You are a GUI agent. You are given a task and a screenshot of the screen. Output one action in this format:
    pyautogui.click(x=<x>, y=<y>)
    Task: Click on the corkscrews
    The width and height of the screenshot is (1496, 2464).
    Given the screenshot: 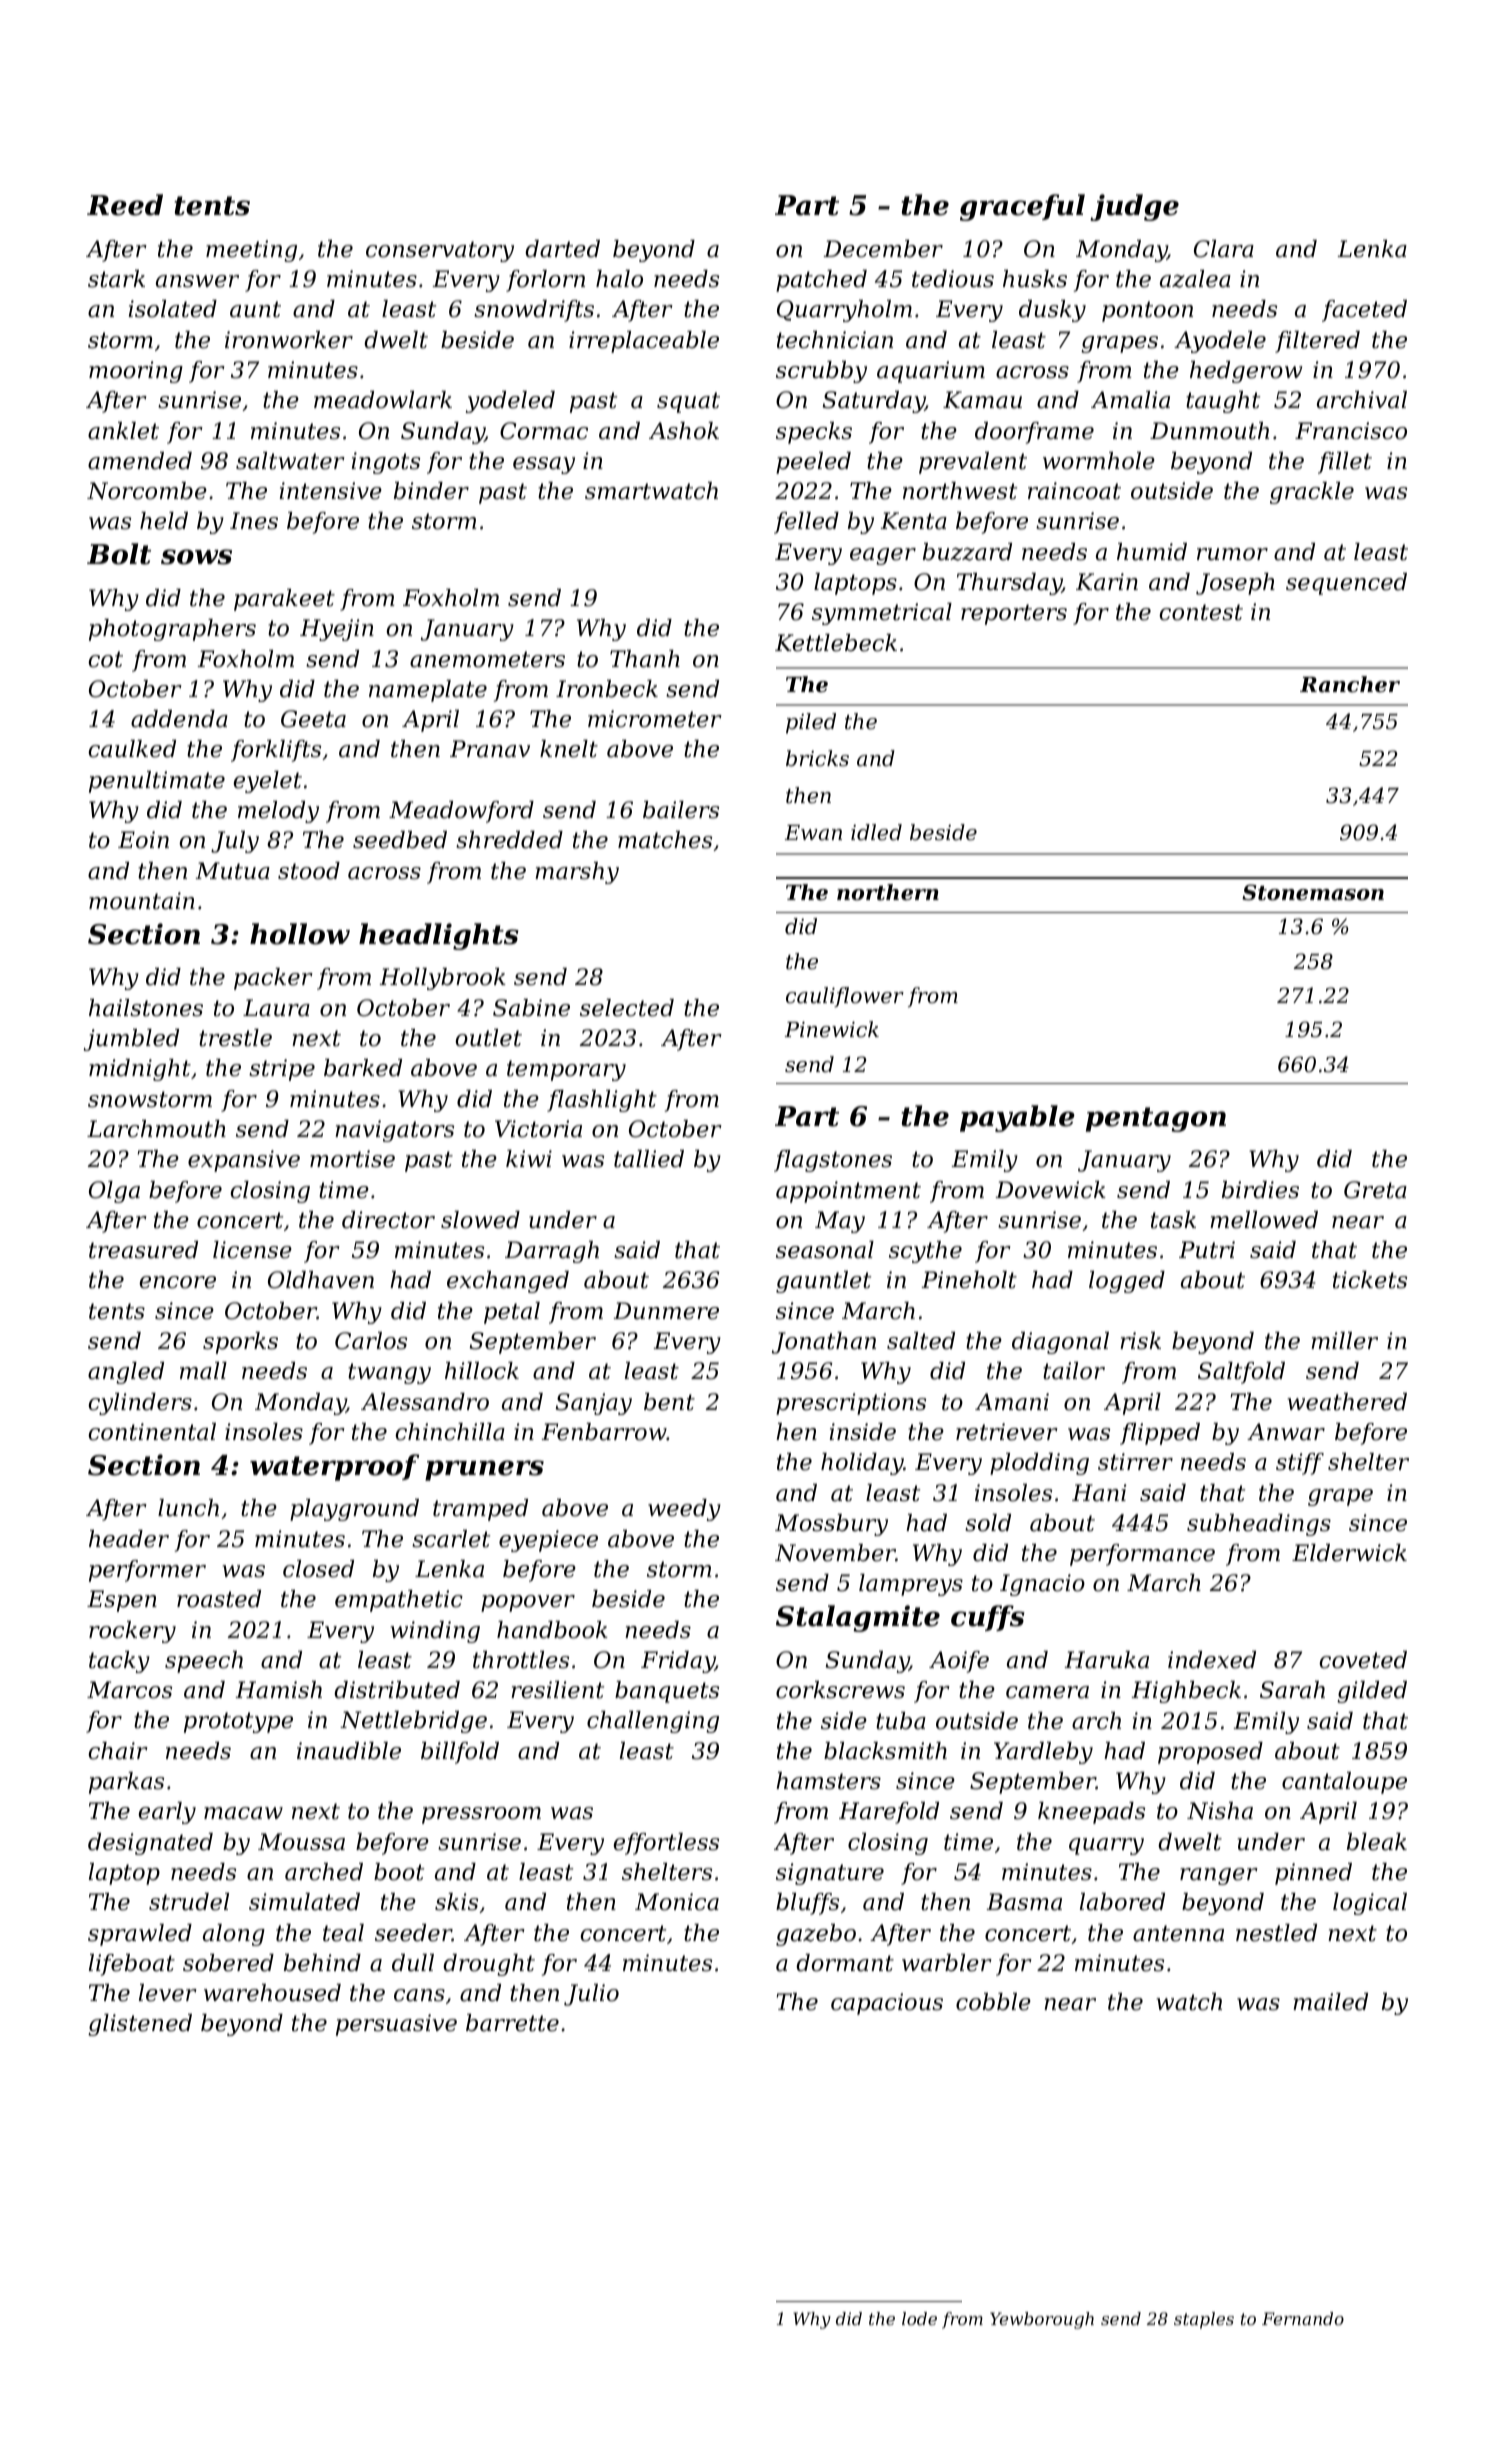 What is the action you would take?
    pyautogui.click(x=840, y=1690)
